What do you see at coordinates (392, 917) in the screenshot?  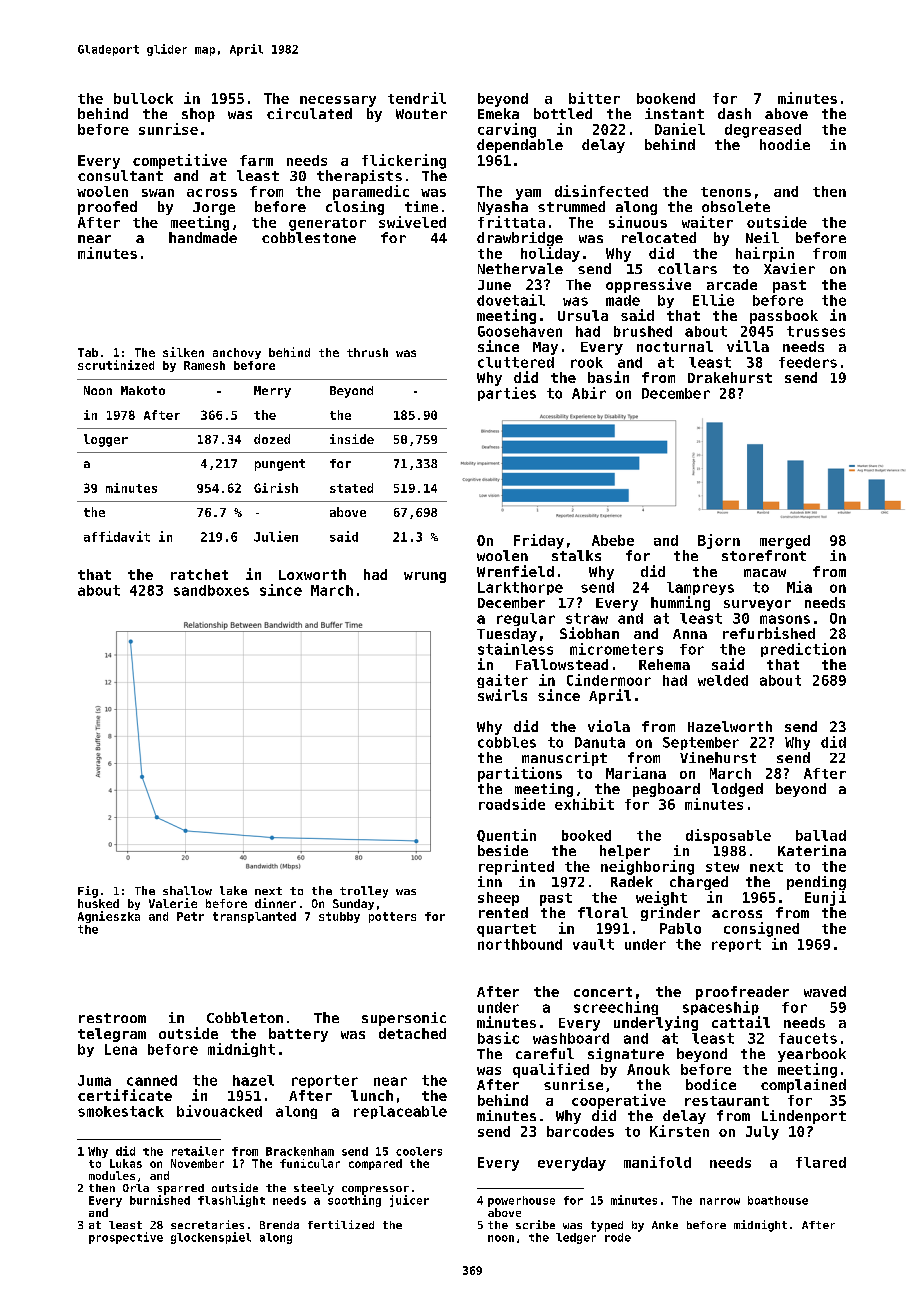 I see `potters` at bounding box center [392, 917].
